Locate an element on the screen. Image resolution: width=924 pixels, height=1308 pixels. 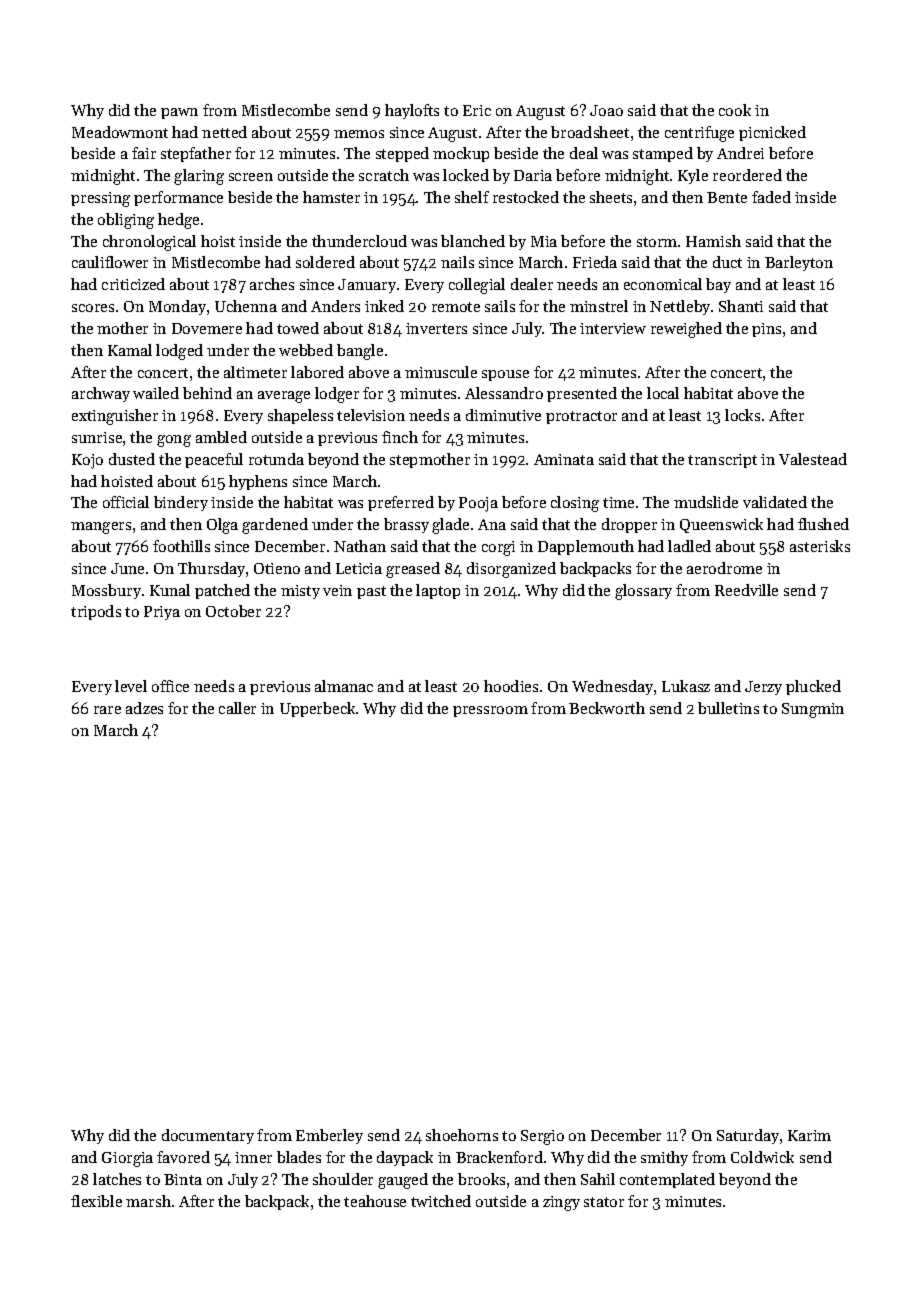
rare is located at coordinates (107, 710).
